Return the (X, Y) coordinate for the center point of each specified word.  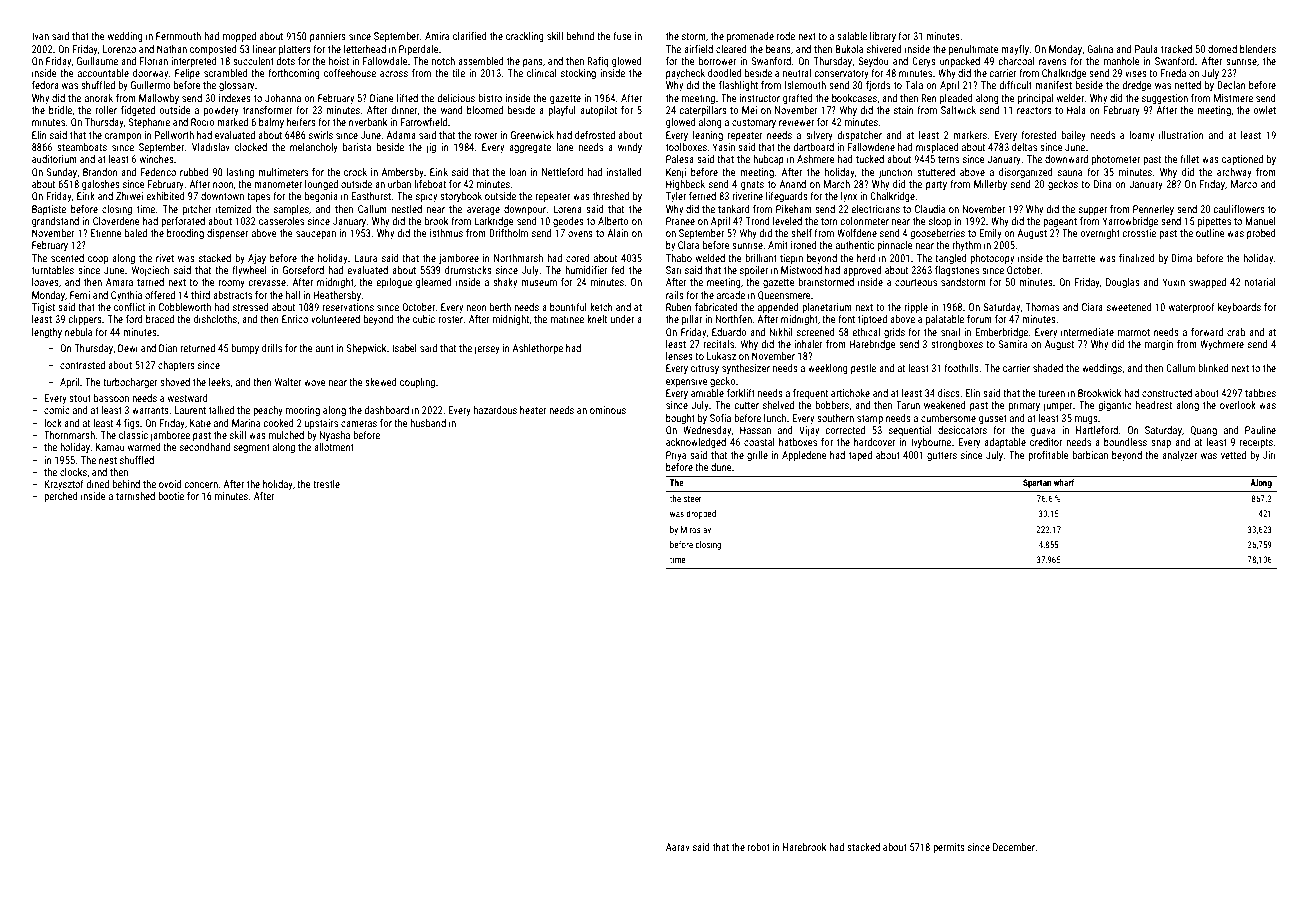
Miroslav (696, 529)
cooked (279, 423)
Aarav (678, 847)
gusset (993, 419)
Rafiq (598, 62)
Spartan (1037, 483)
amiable (707, 393)
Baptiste (49, 210)
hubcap (768, 160)
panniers (328, 37)
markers (970, 135)
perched (61, 497)
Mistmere (1233, 98)
